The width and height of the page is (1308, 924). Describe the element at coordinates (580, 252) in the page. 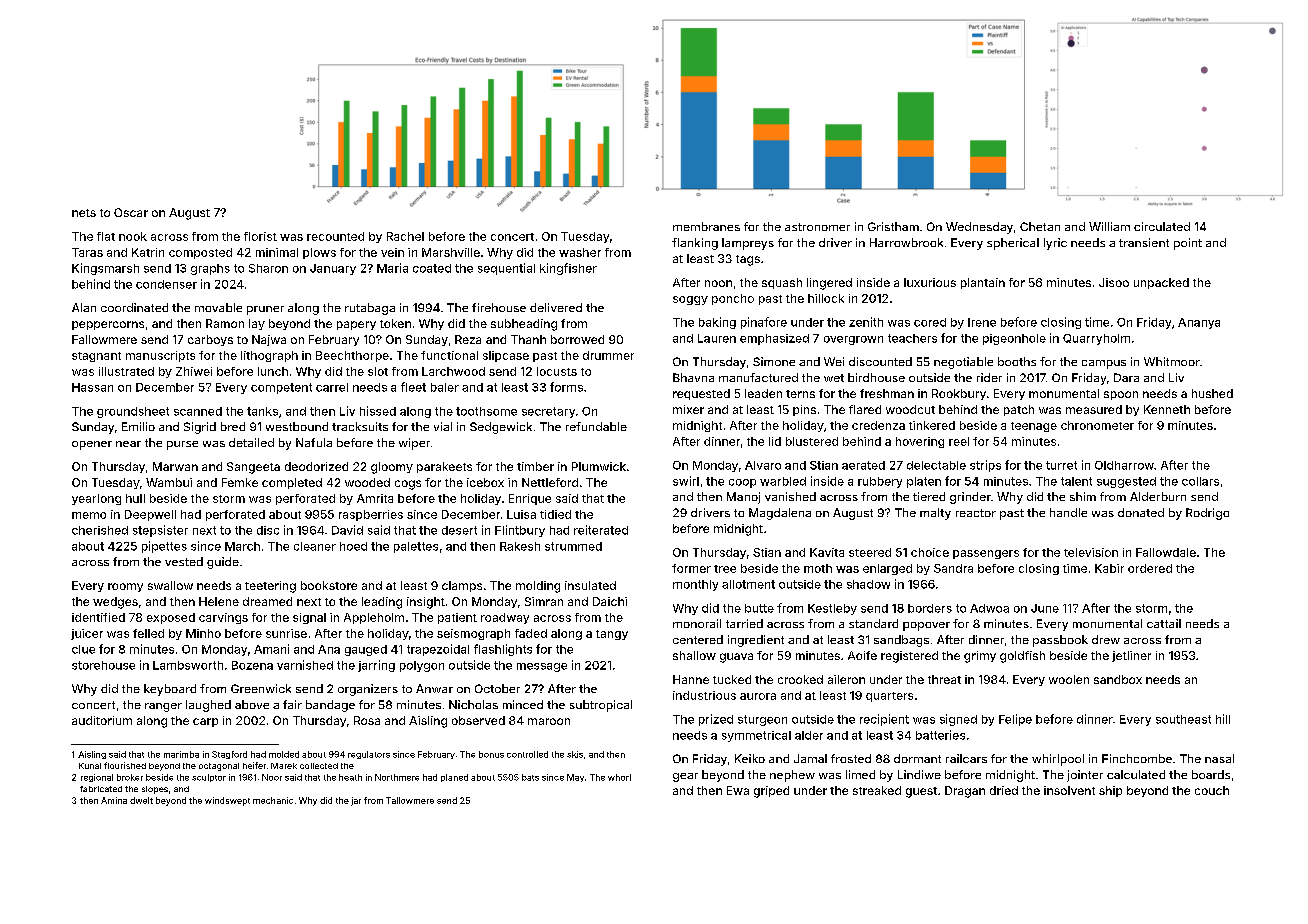

I see `washer` at that location.
